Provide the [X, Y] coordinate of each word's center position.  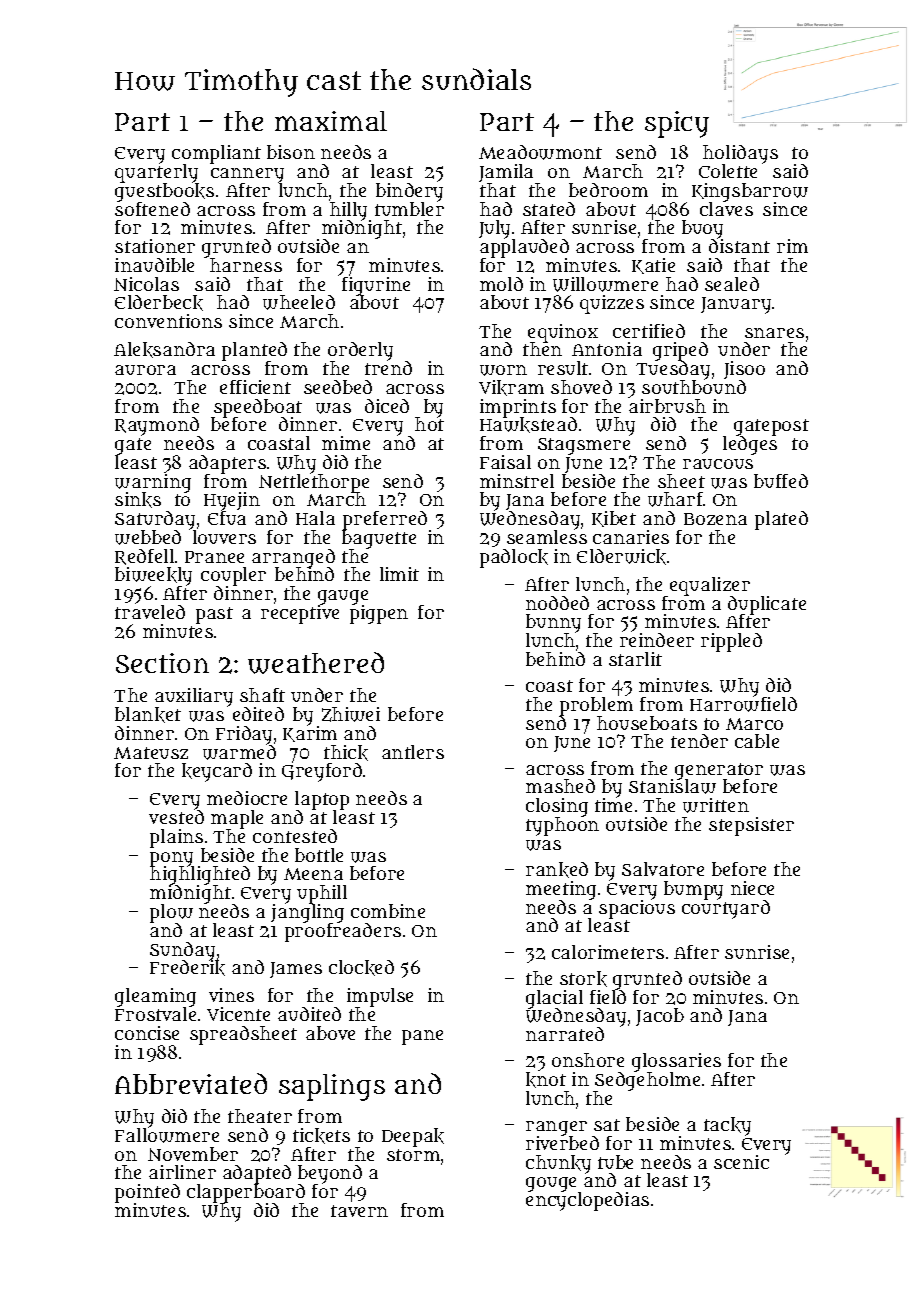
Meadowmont [540, 152]
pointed [147, 1193]
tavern [359, 1211]
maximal [331, 121]
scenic [741, 1162]
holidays [740, 155]
